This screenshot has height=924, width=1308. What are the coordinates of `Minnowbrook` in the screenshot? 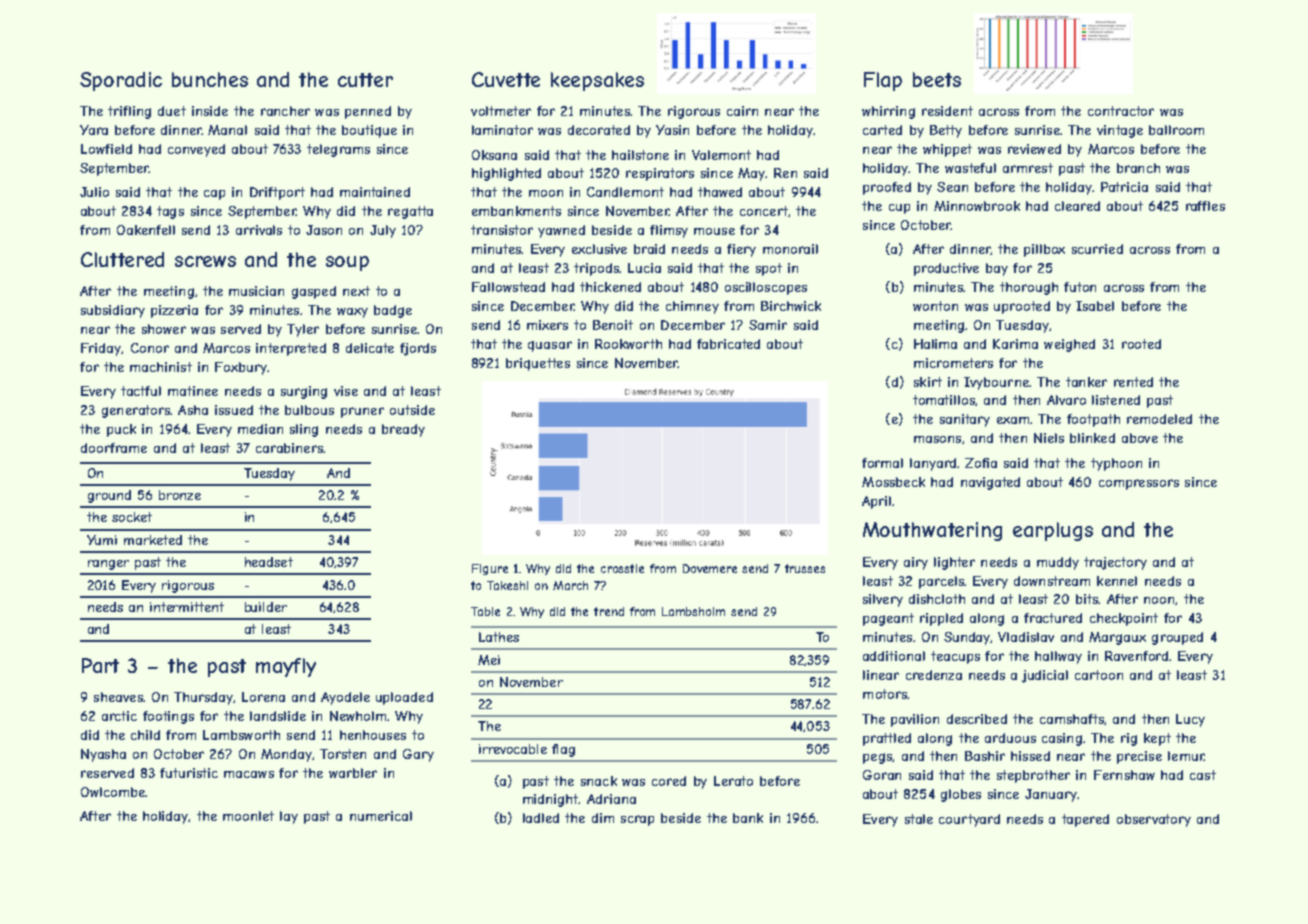 It's located at (977, 206).
